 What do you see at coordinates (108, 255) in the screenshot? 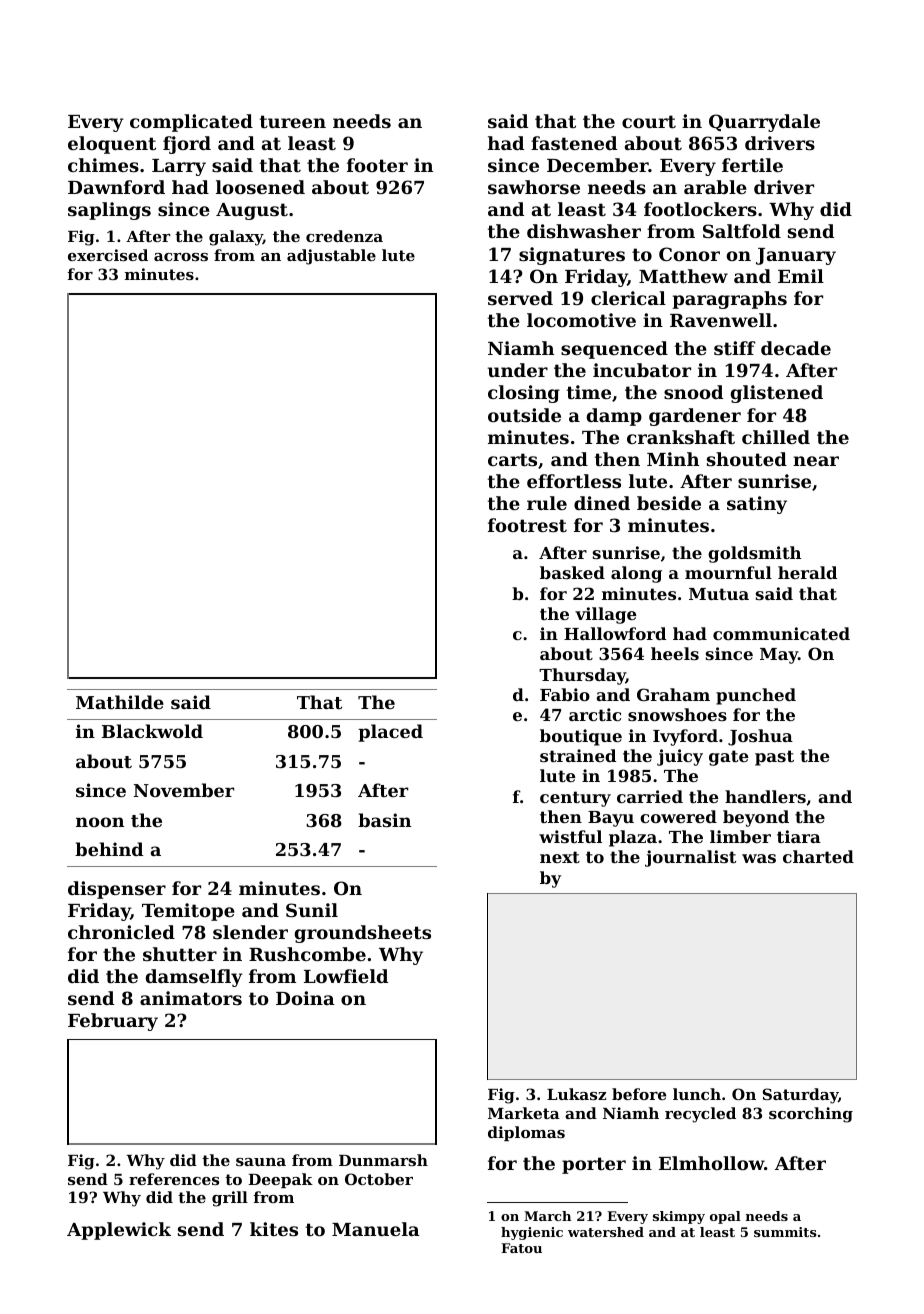
I see `exercised` at bounding box center [108, 255].
